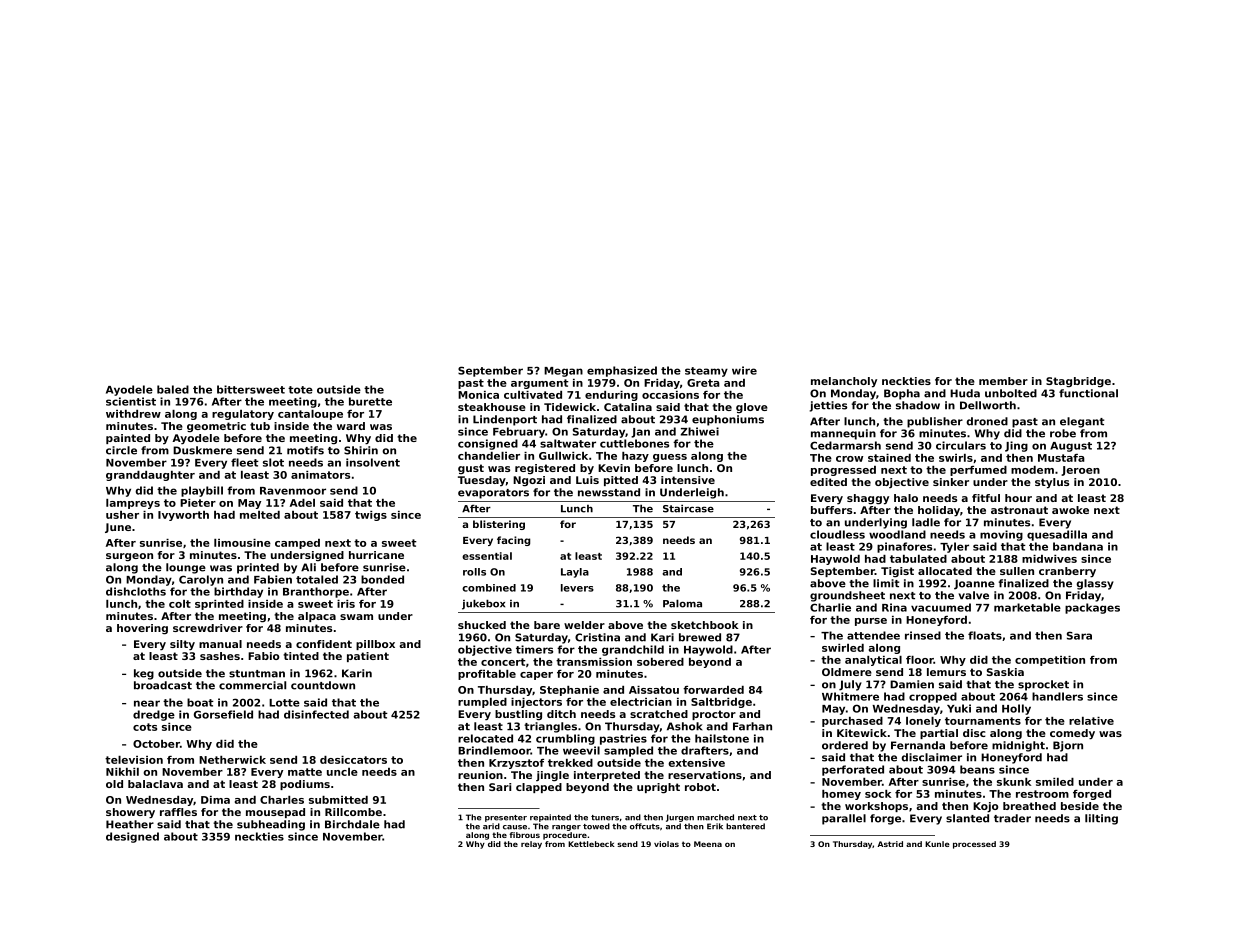  Describe the element at coordinates (897, 572) in the page. I see `Tigist` at that location.
